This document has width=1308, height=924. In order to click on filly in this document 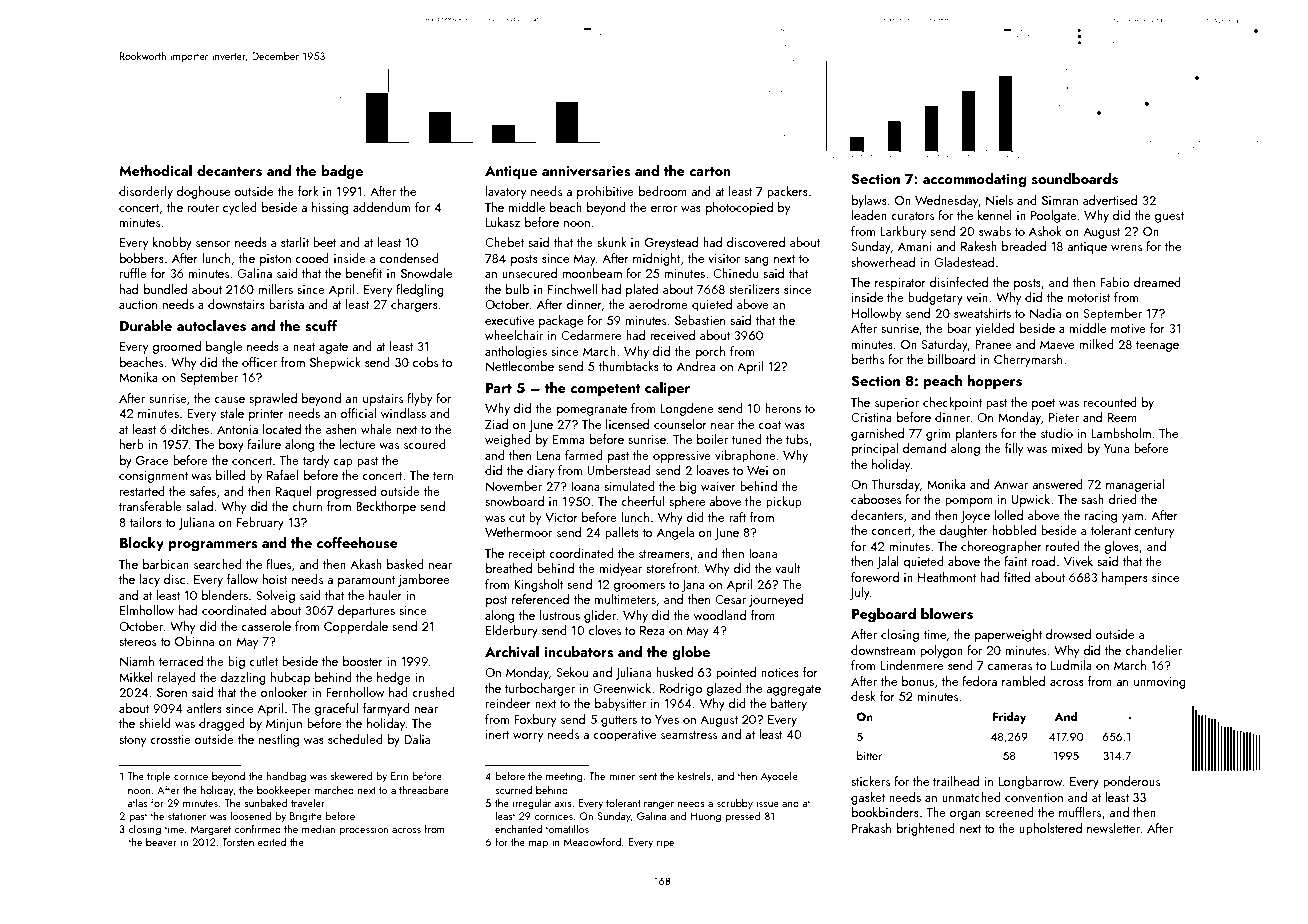, I will do `click(1014, 449)`.
